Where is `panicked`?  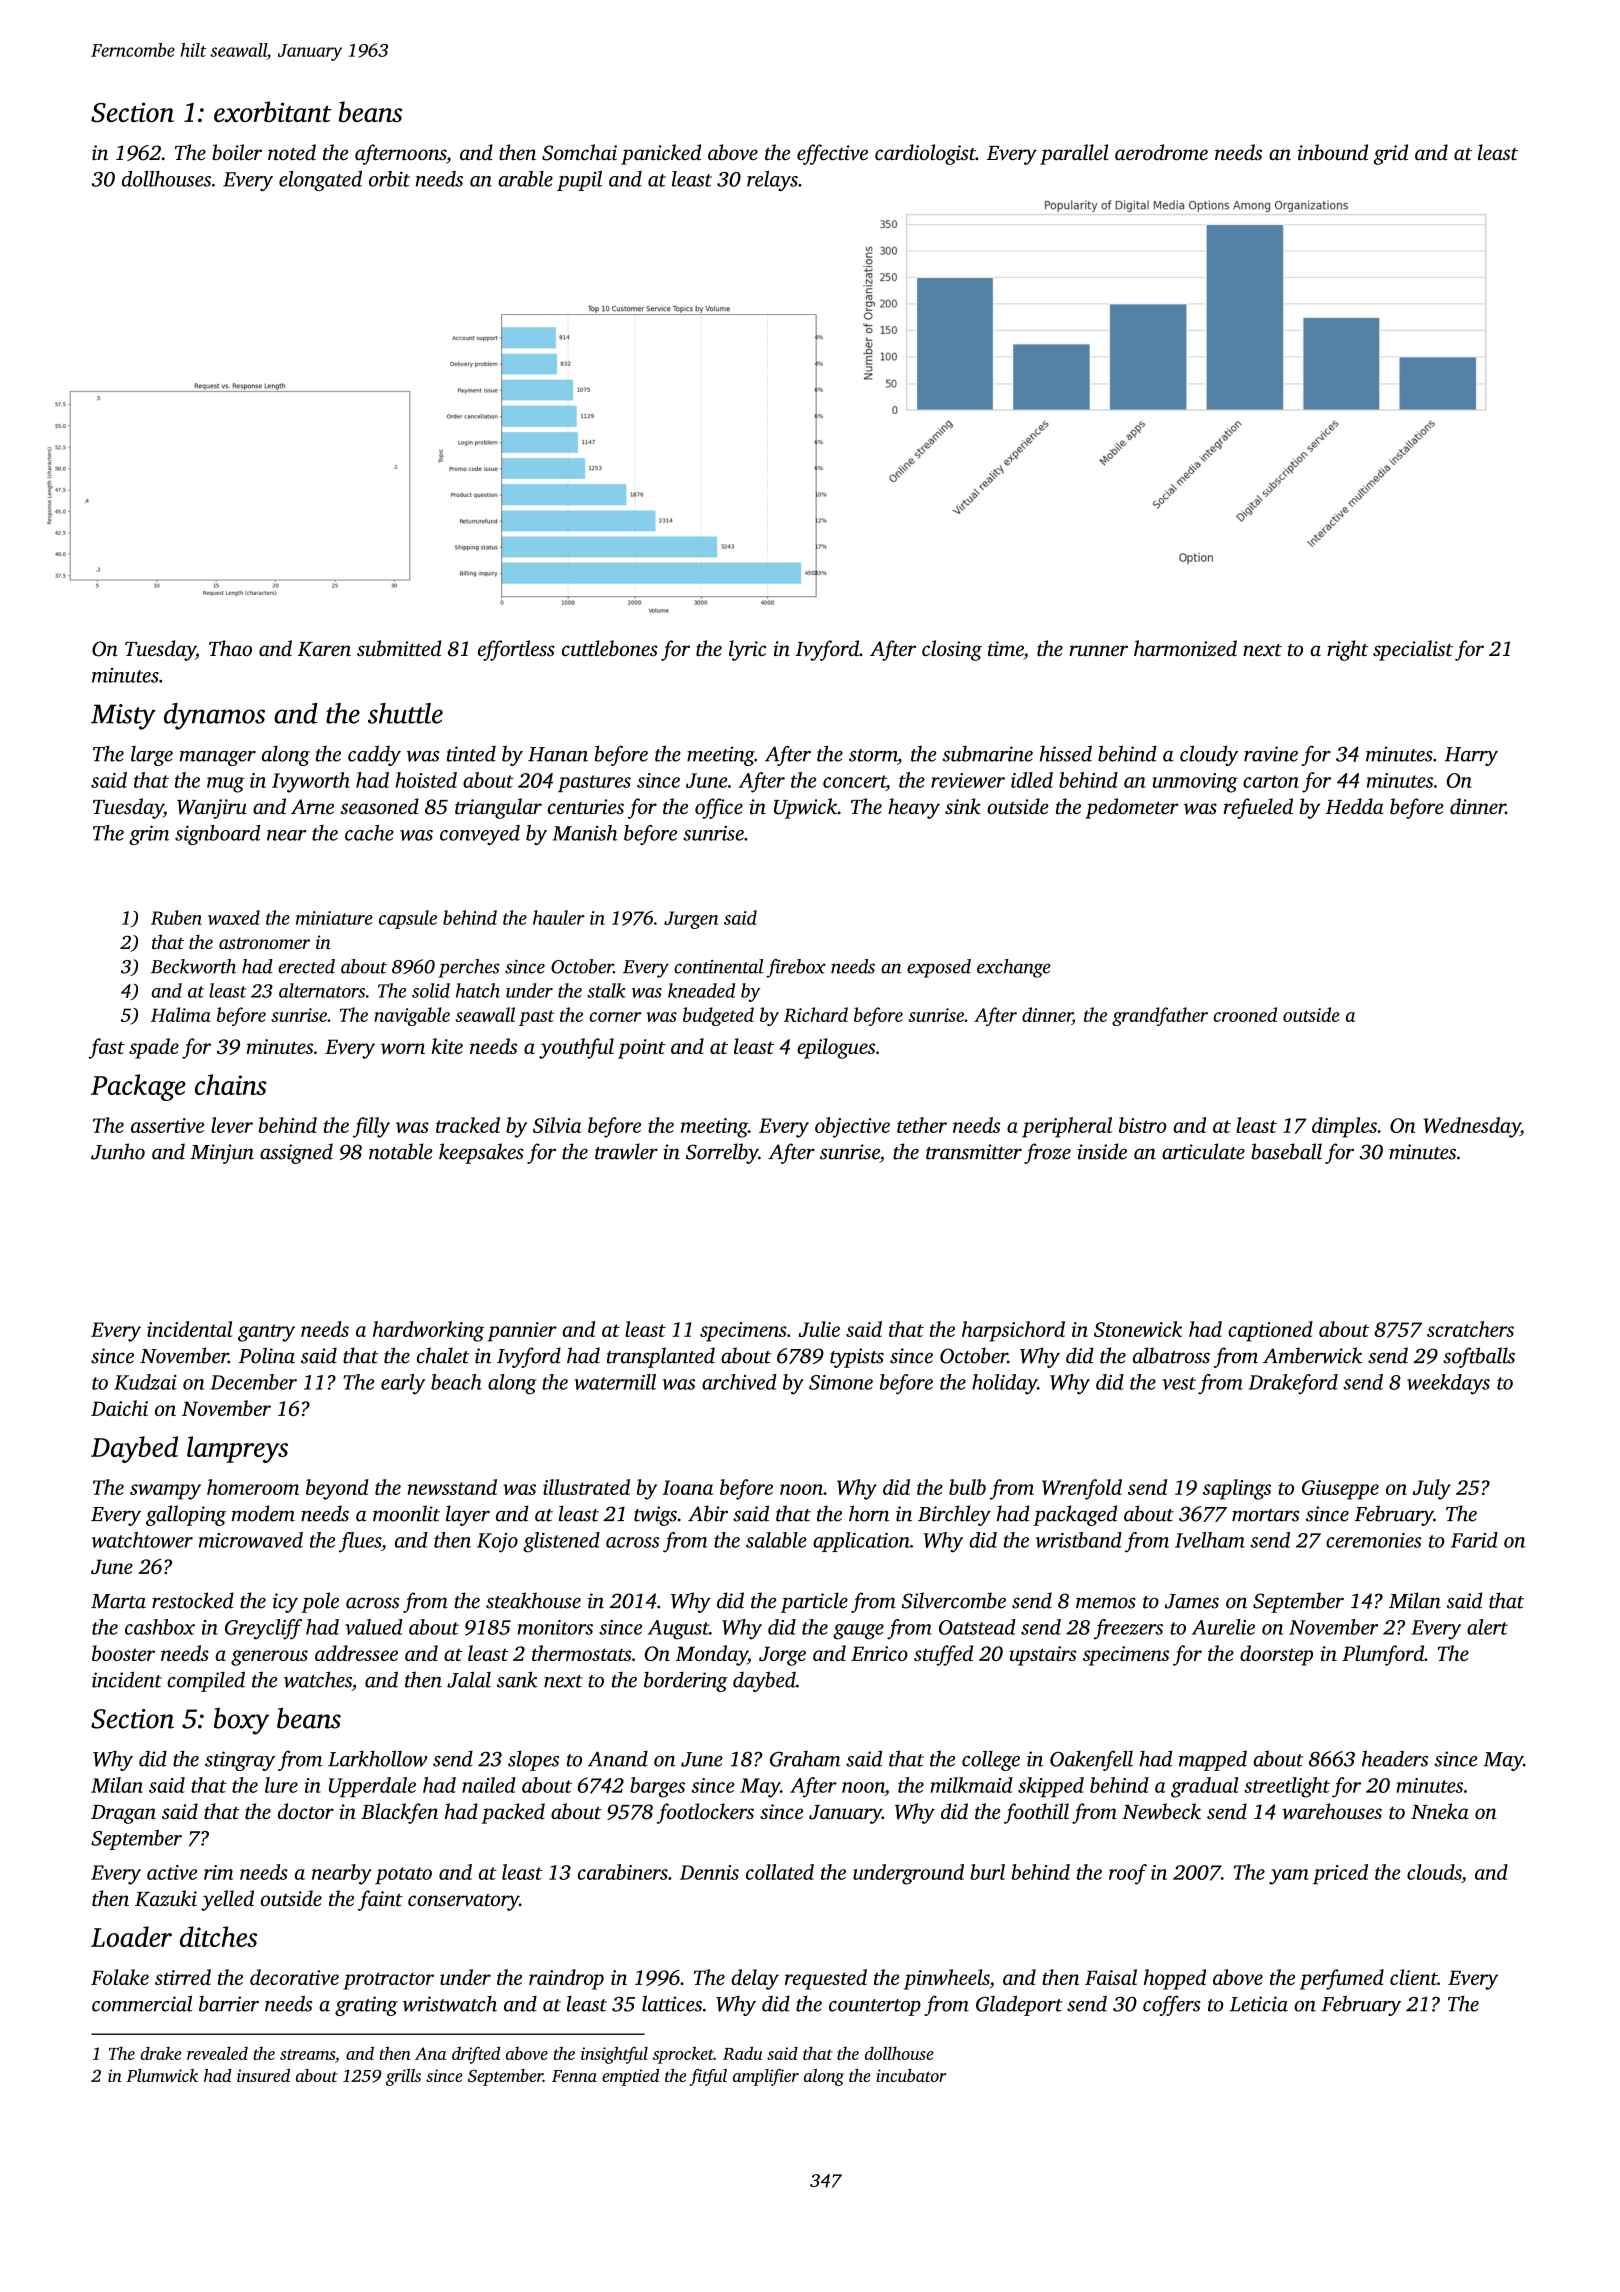 panicked is located at coordinates (661, 154).
